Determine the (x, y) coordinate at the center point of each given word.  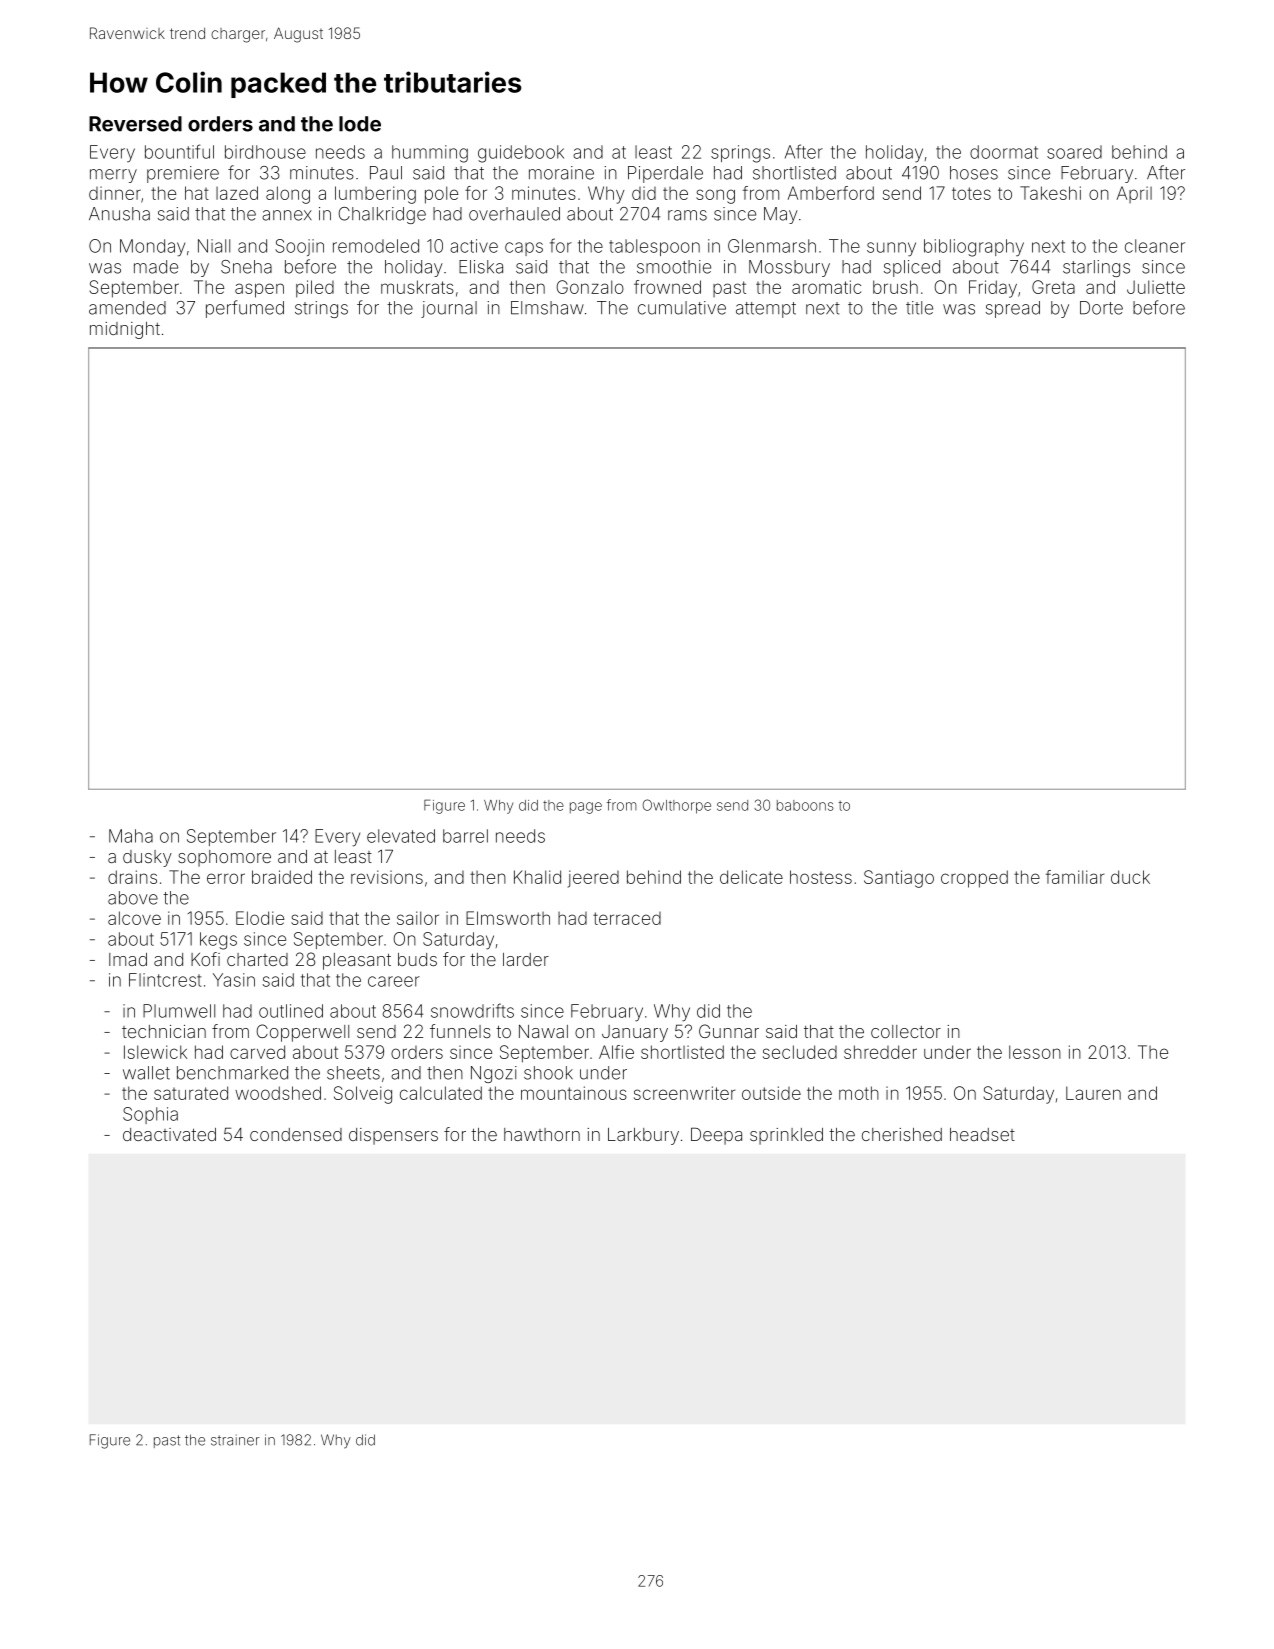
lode (360, 124)
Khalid (537, 877)
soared (1074, 152)
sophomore (224, 858)
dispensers (393, 1136)
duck (1130, 877)
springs (740, 154)
